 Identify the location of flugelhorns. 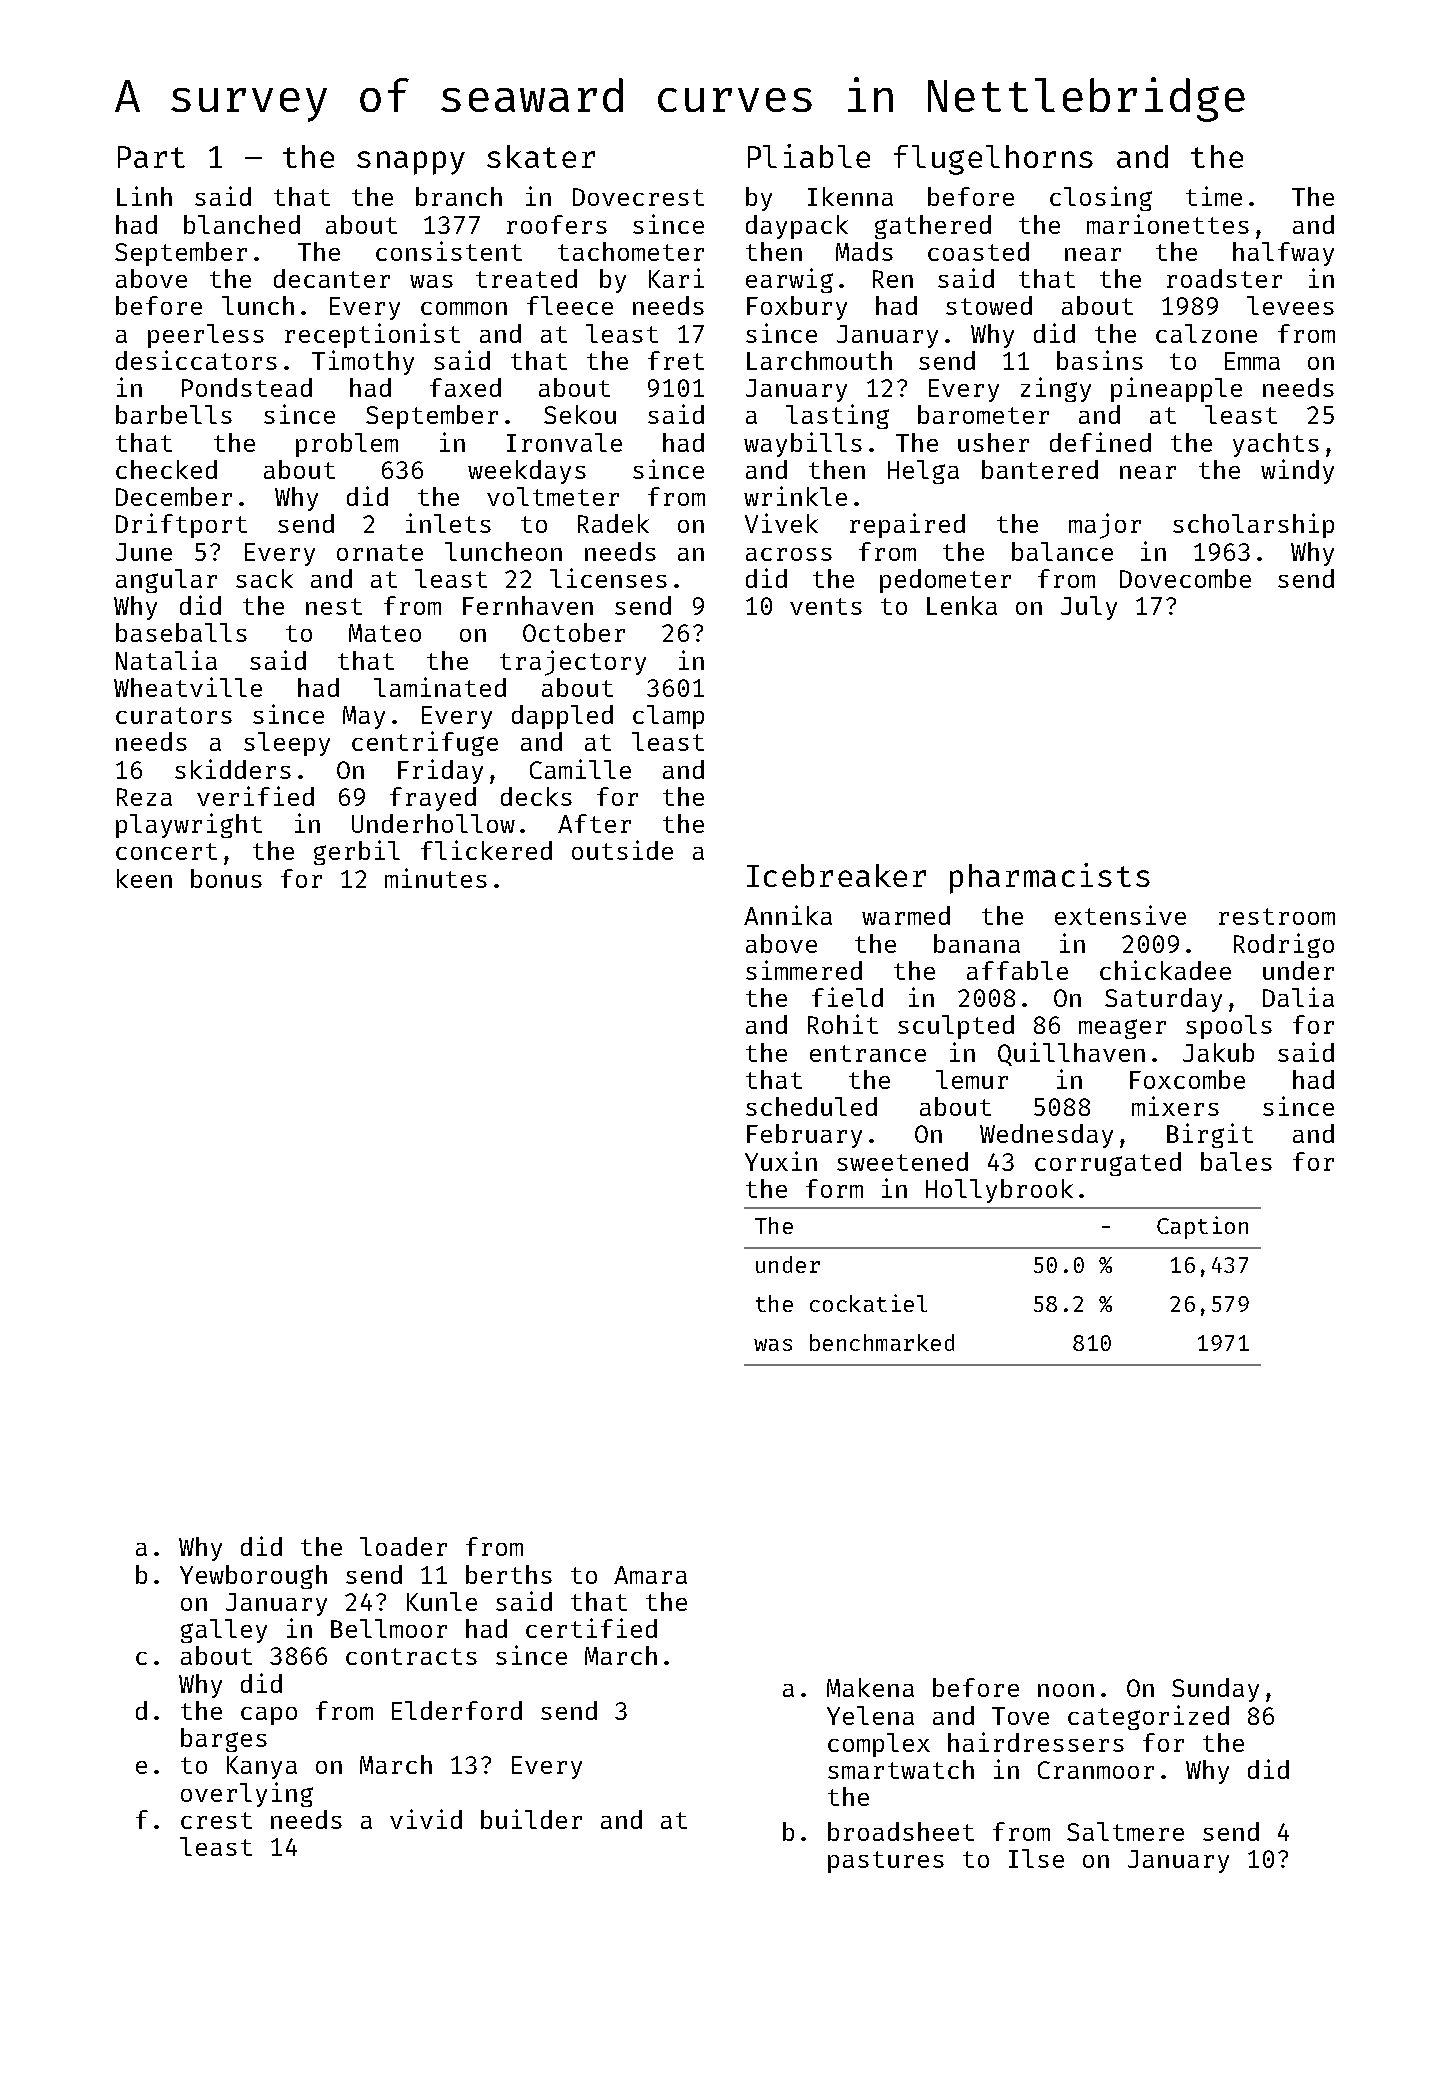
(993, 160).
